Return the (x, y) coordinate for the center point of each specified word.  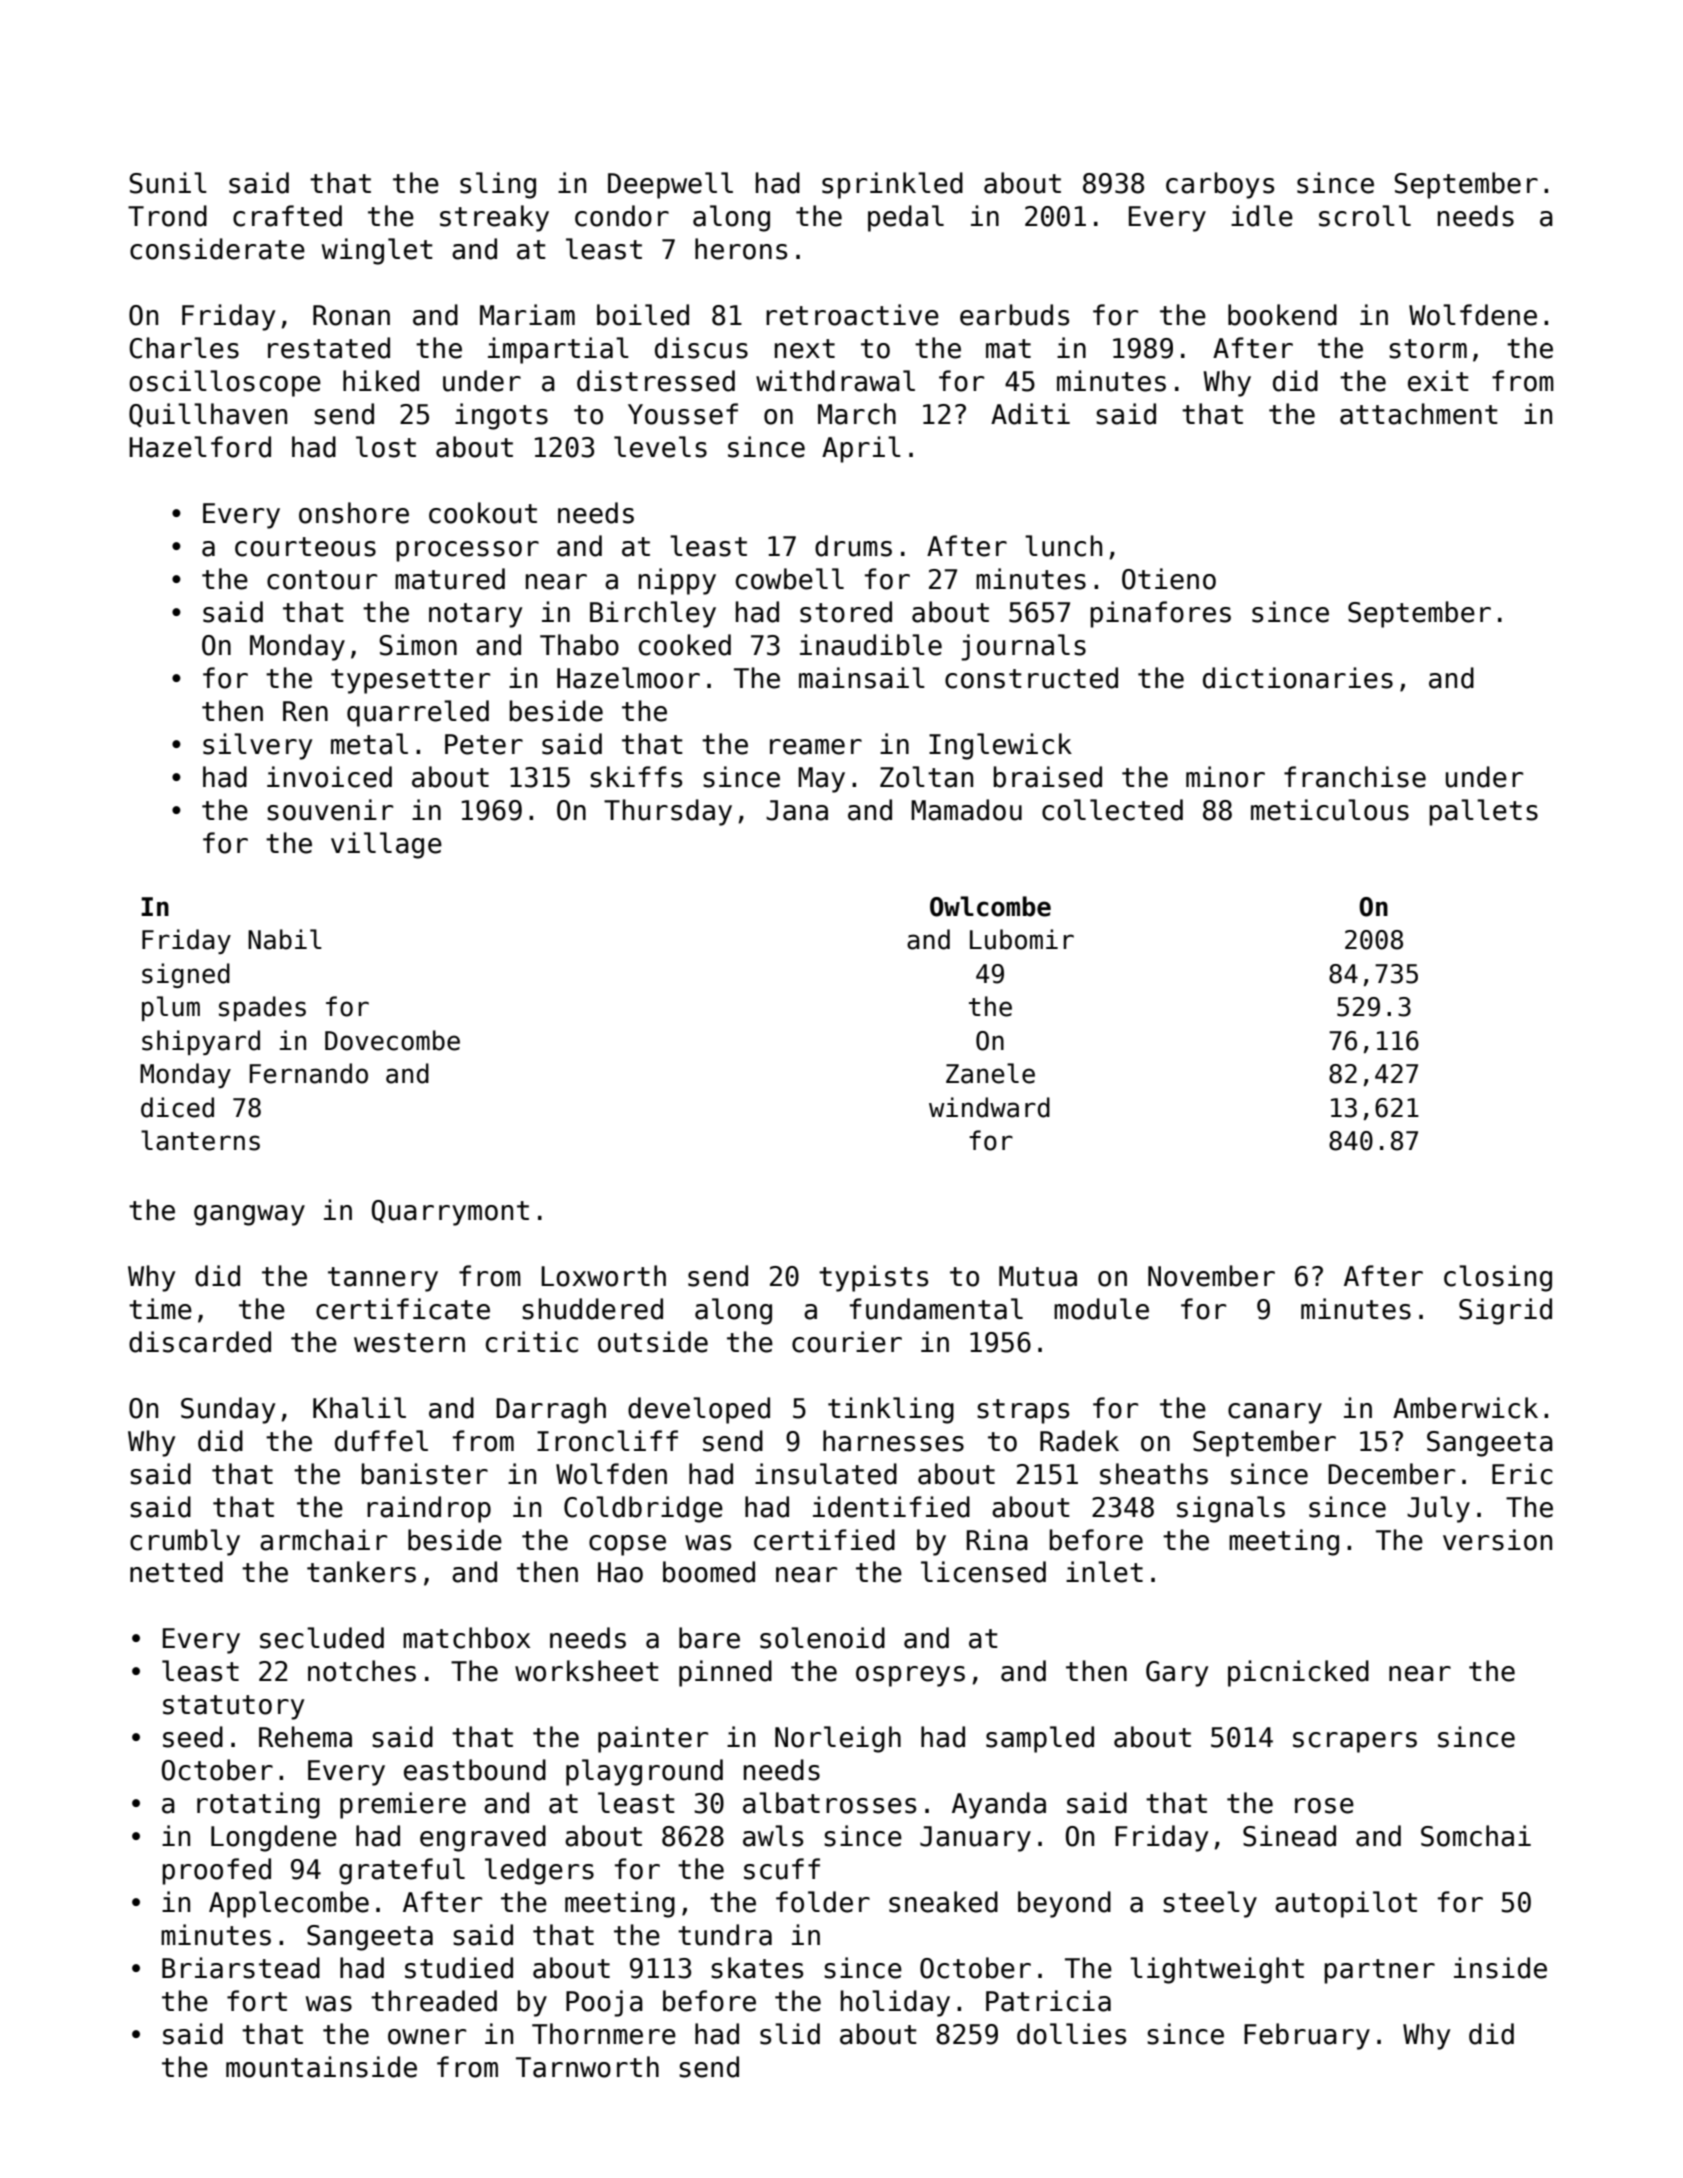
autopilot (1346, 1904)
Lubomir (1022, 939)
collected (1112, 810)
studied (459, 1968)
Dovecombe (392, 1040)
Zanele (990, 1073)
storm (1428, 349)
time (160, 1309)
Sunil (168, 183)
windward (989, 1107)
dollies (1071, 2034)
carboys (1220, 185)
